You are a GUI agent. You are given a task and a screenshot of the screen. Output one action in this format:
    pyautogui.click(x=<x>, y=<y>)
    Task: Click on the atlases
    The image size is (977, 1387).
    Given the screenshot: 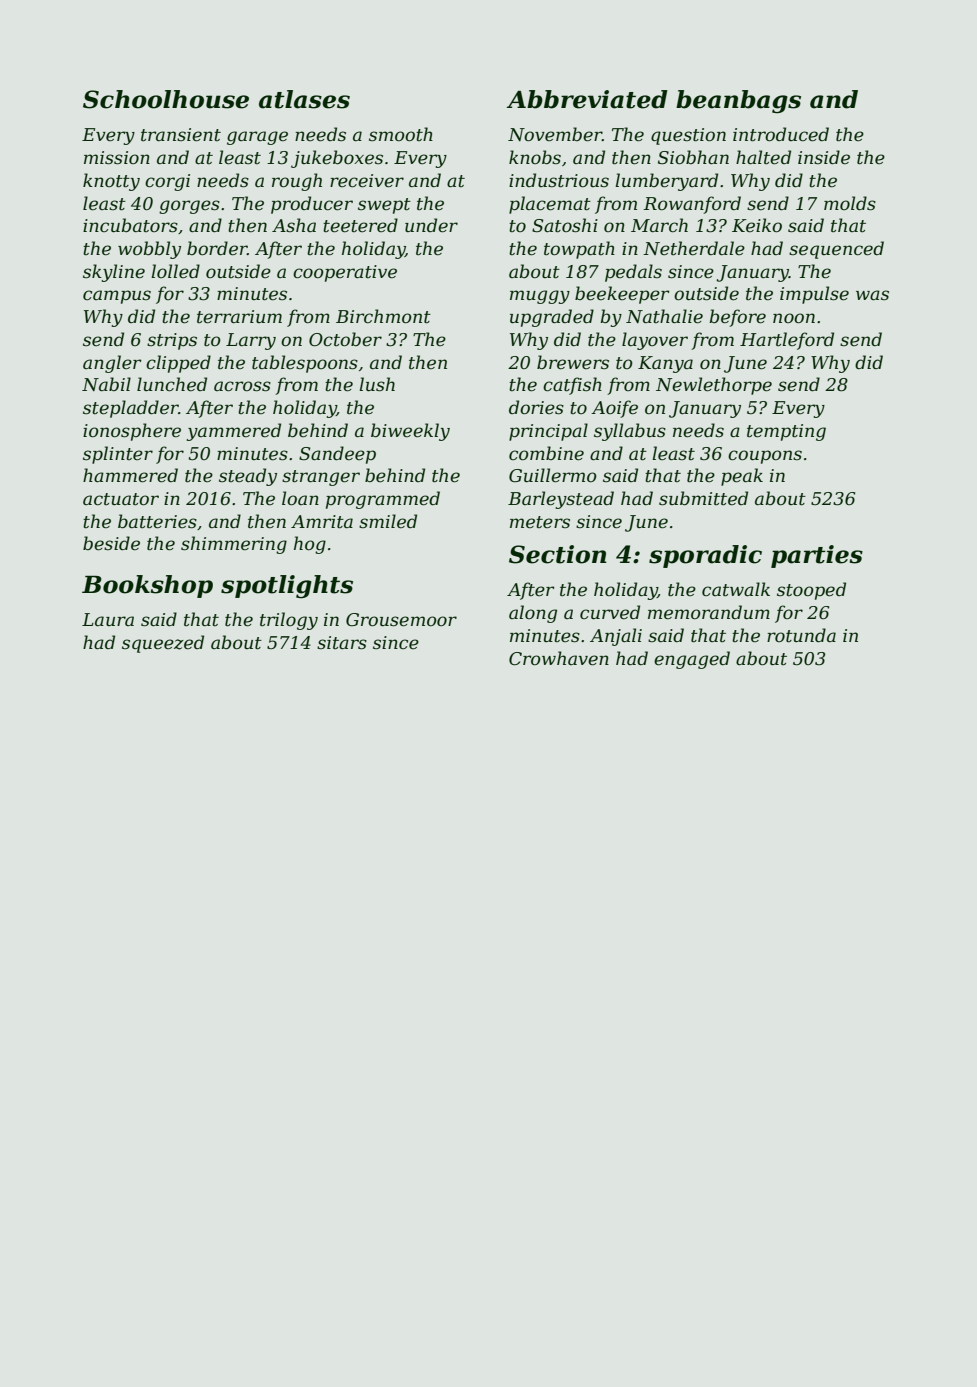 What is the action you would take?
    pyautogui.click(x=304, y=99)
